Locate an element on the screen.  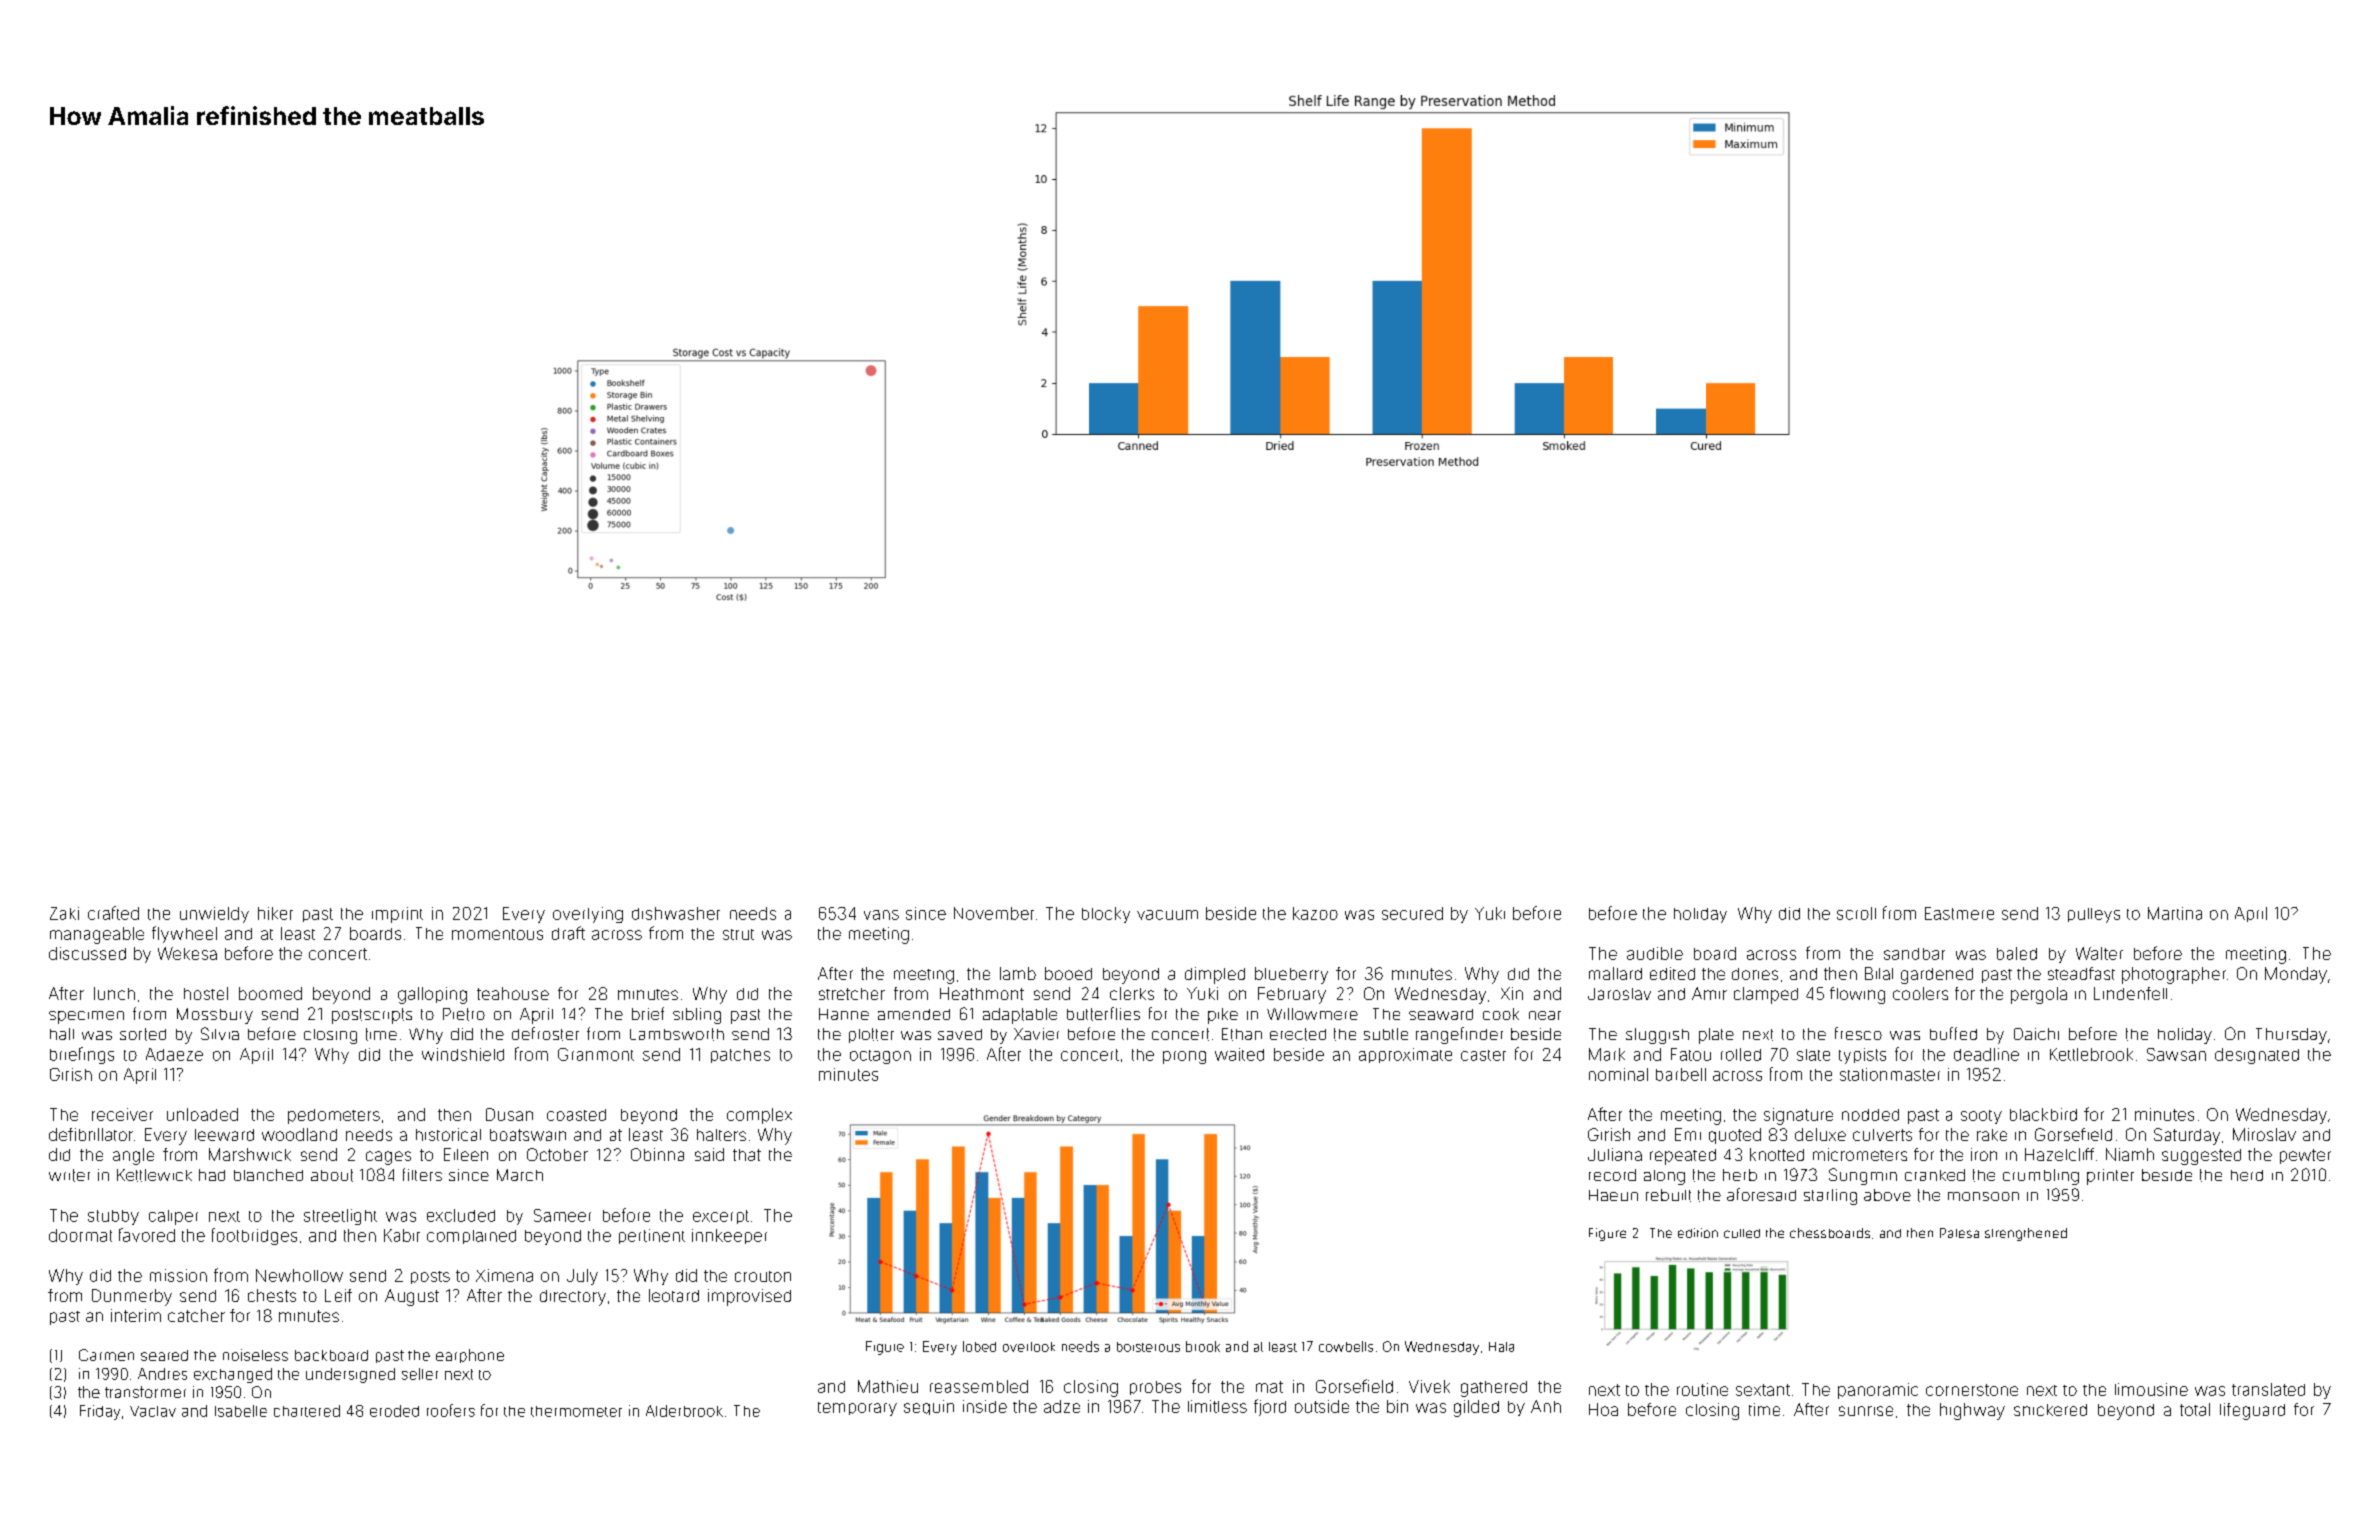
pewter is located at coordinates (2305, 1156).
